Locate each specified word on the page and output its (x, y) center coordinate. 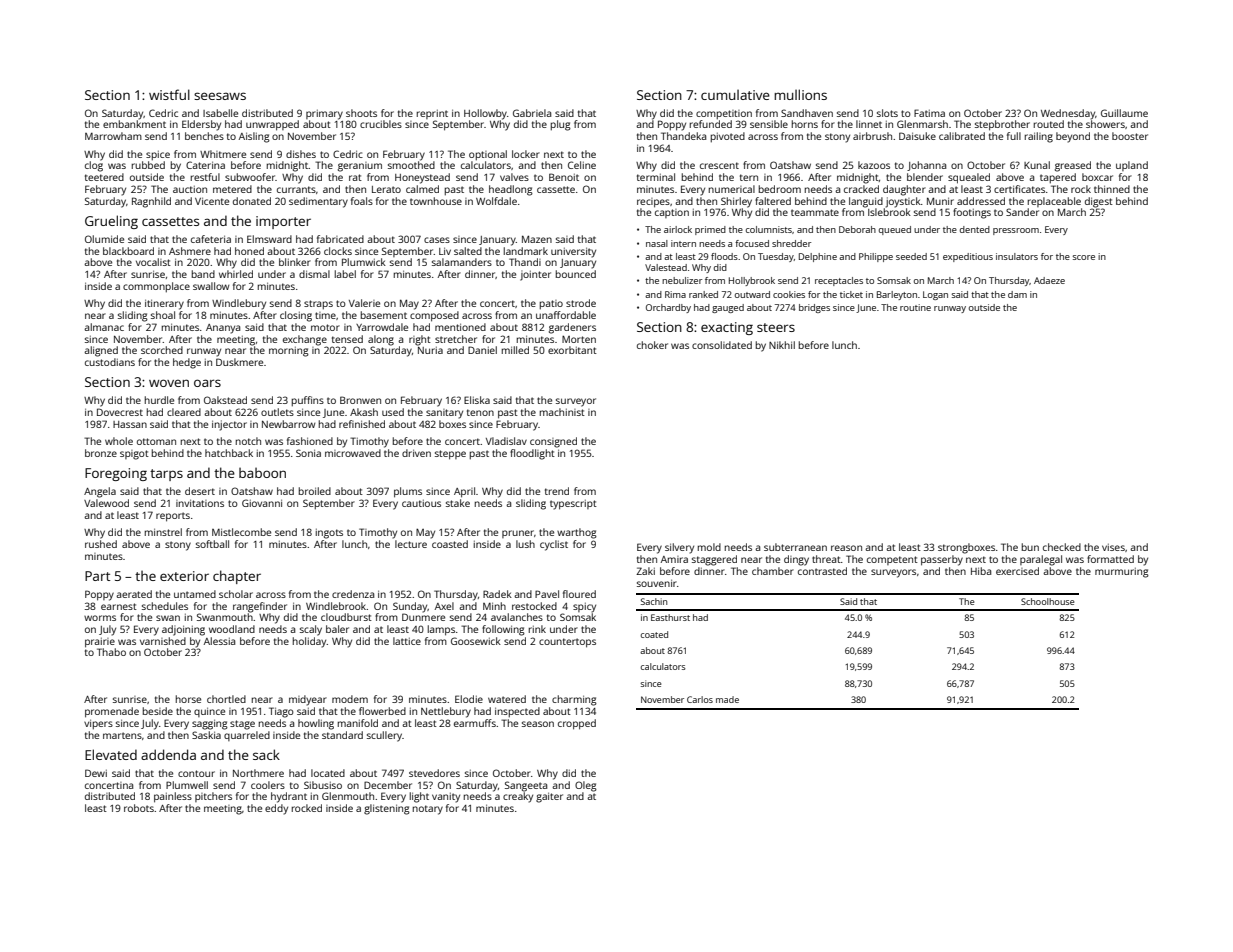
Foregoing (116, 474)
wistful (169, 94)
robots (139, 808)
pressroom (1016, 231)
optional (488, 155)
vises (1113, 547)
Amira (674, 559)
